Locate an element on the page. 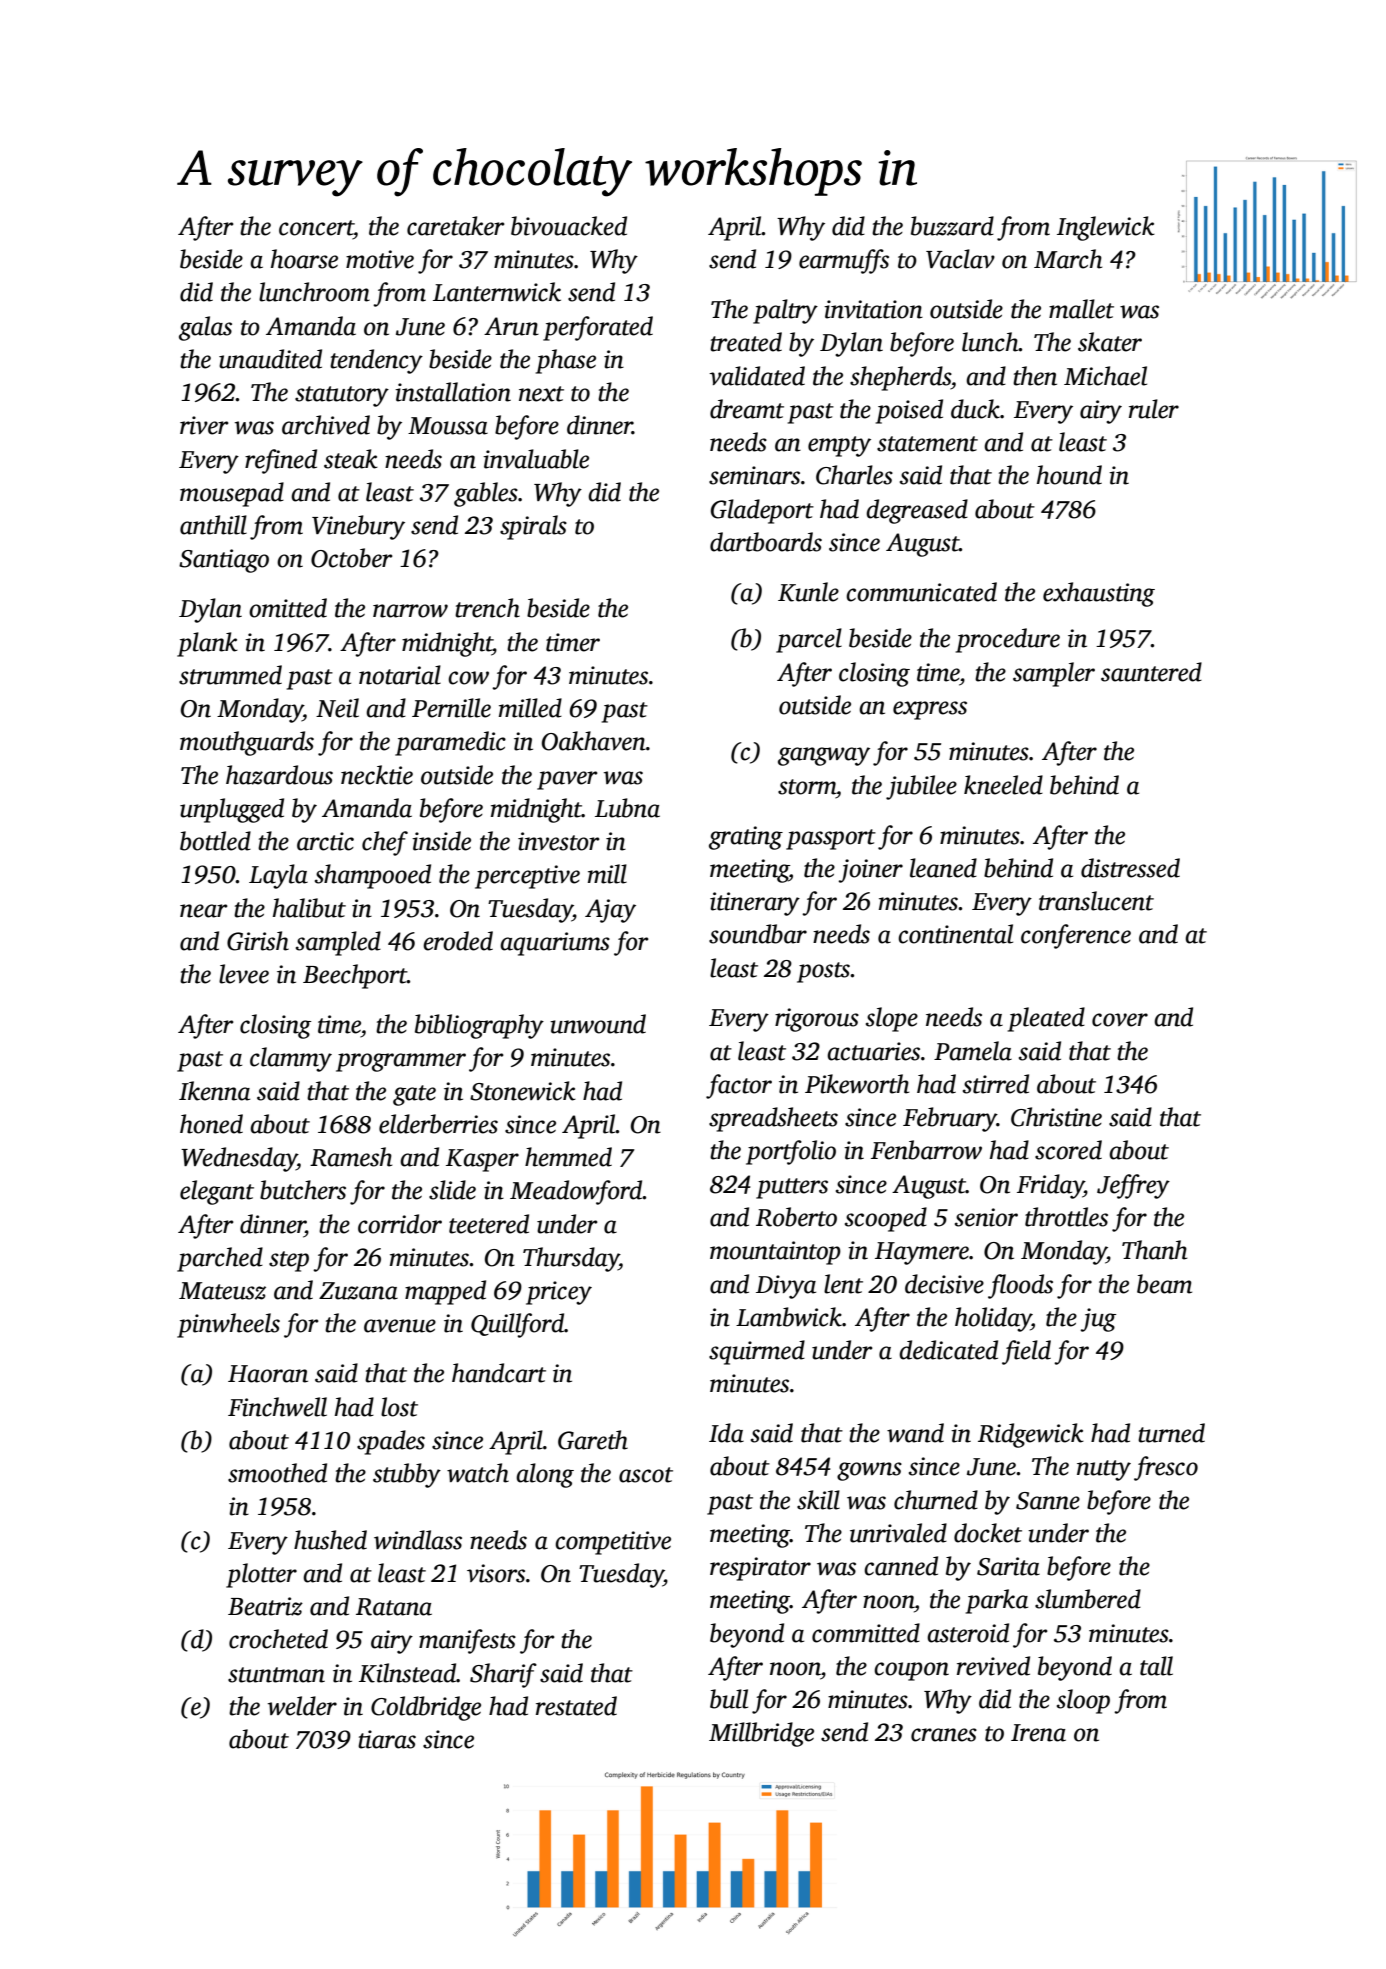  Inglewick is located at coordinates (1106, 228).
